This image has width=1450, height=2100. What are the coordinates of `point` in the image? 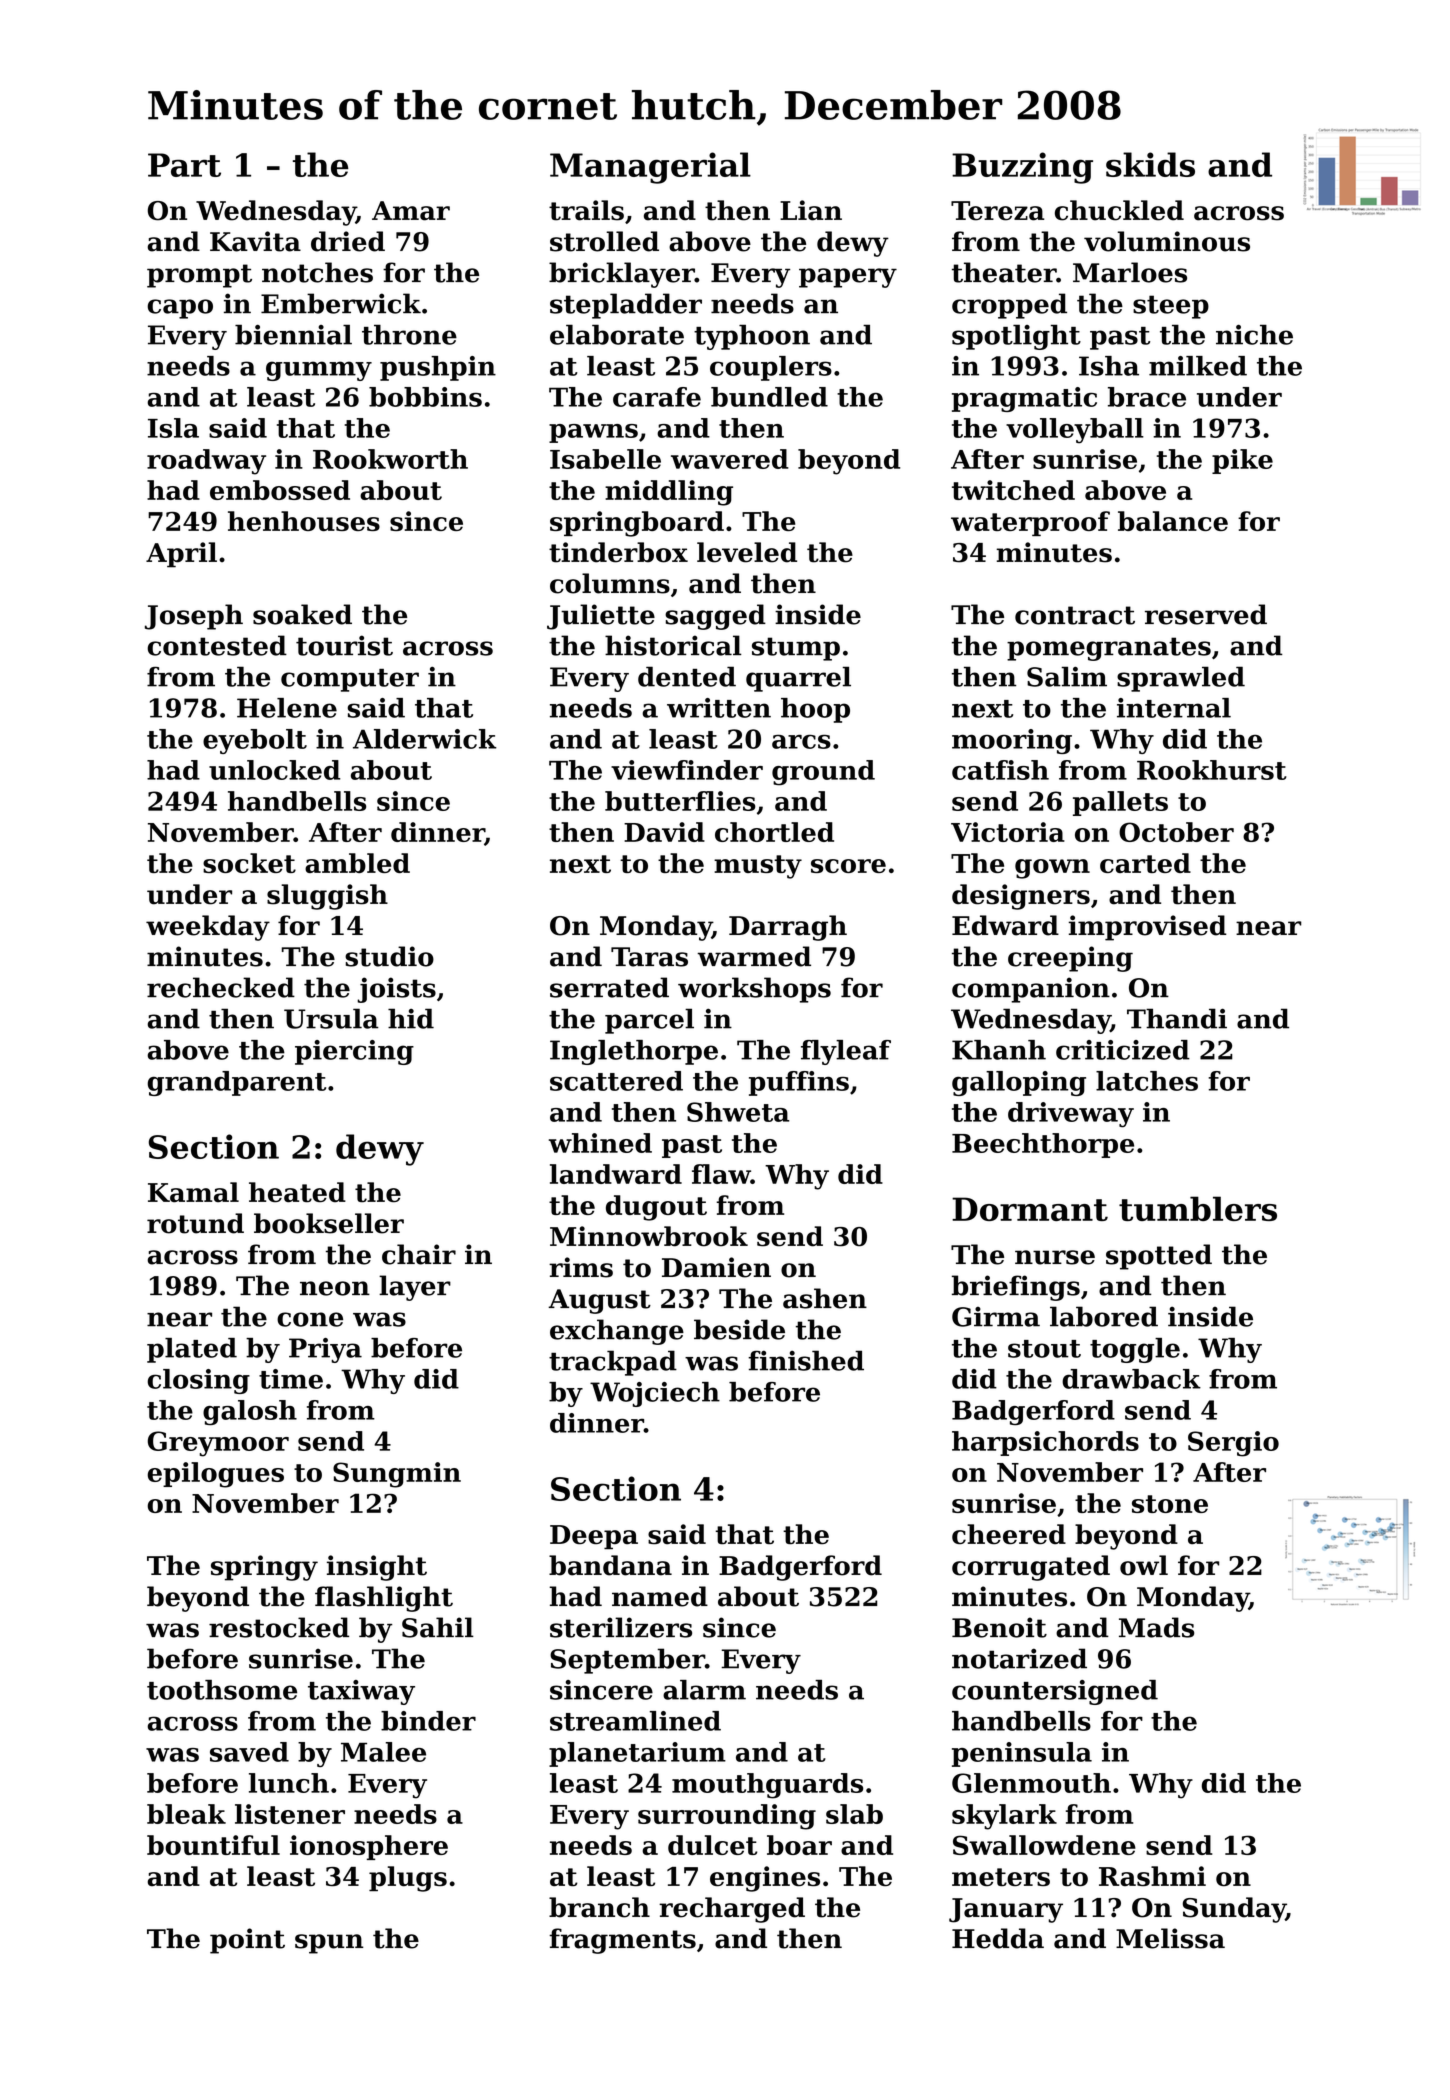 It's located at (247, 1941).
